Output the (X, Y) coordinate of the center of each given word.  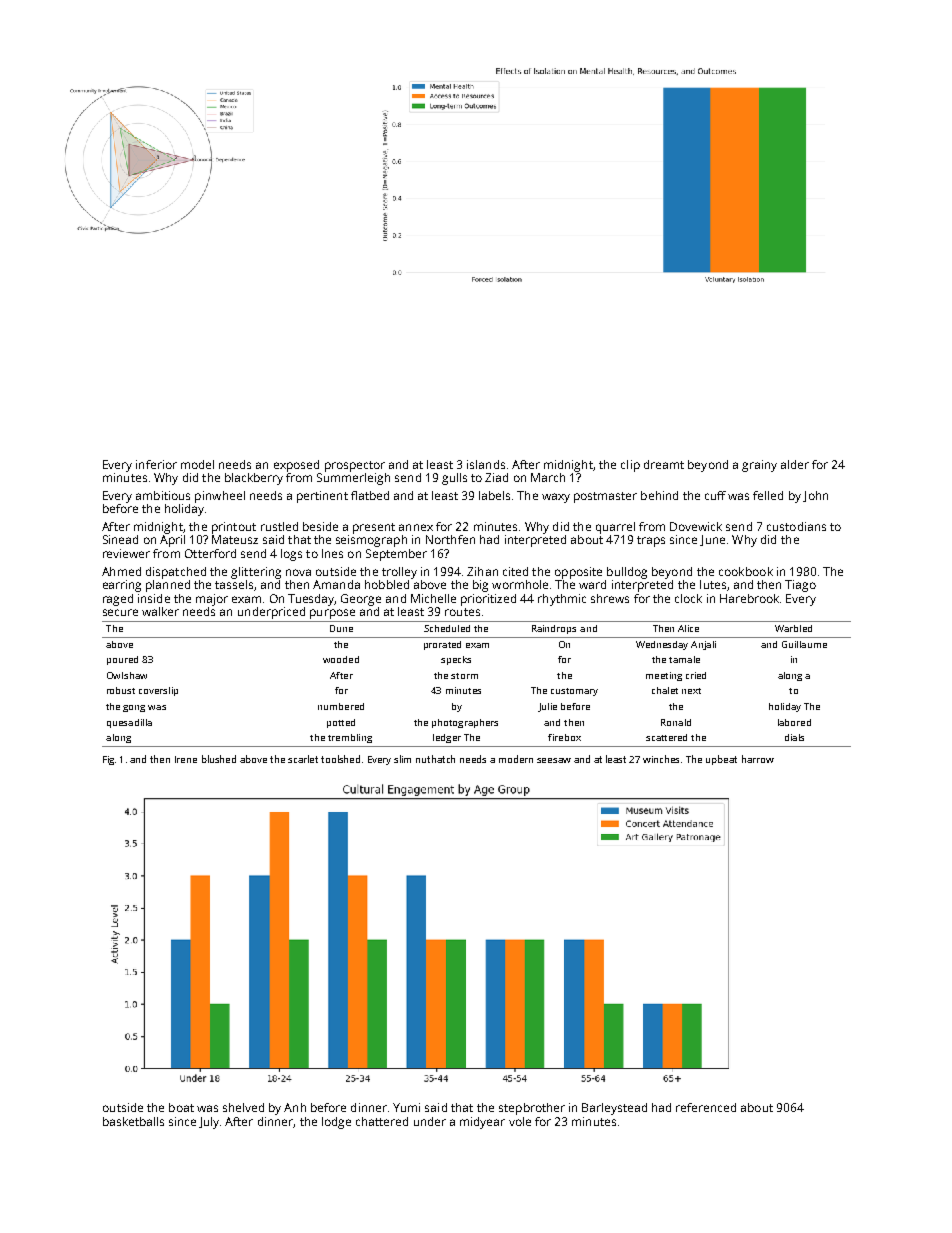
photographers (465, 723)
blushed (219, 759)
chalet (665, 690)
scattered (666, 737)
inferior (156, 464)
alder (795, 464)
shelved (243, 1107)
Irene (186, 759)
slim (402, 759)
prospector (355, 466)
